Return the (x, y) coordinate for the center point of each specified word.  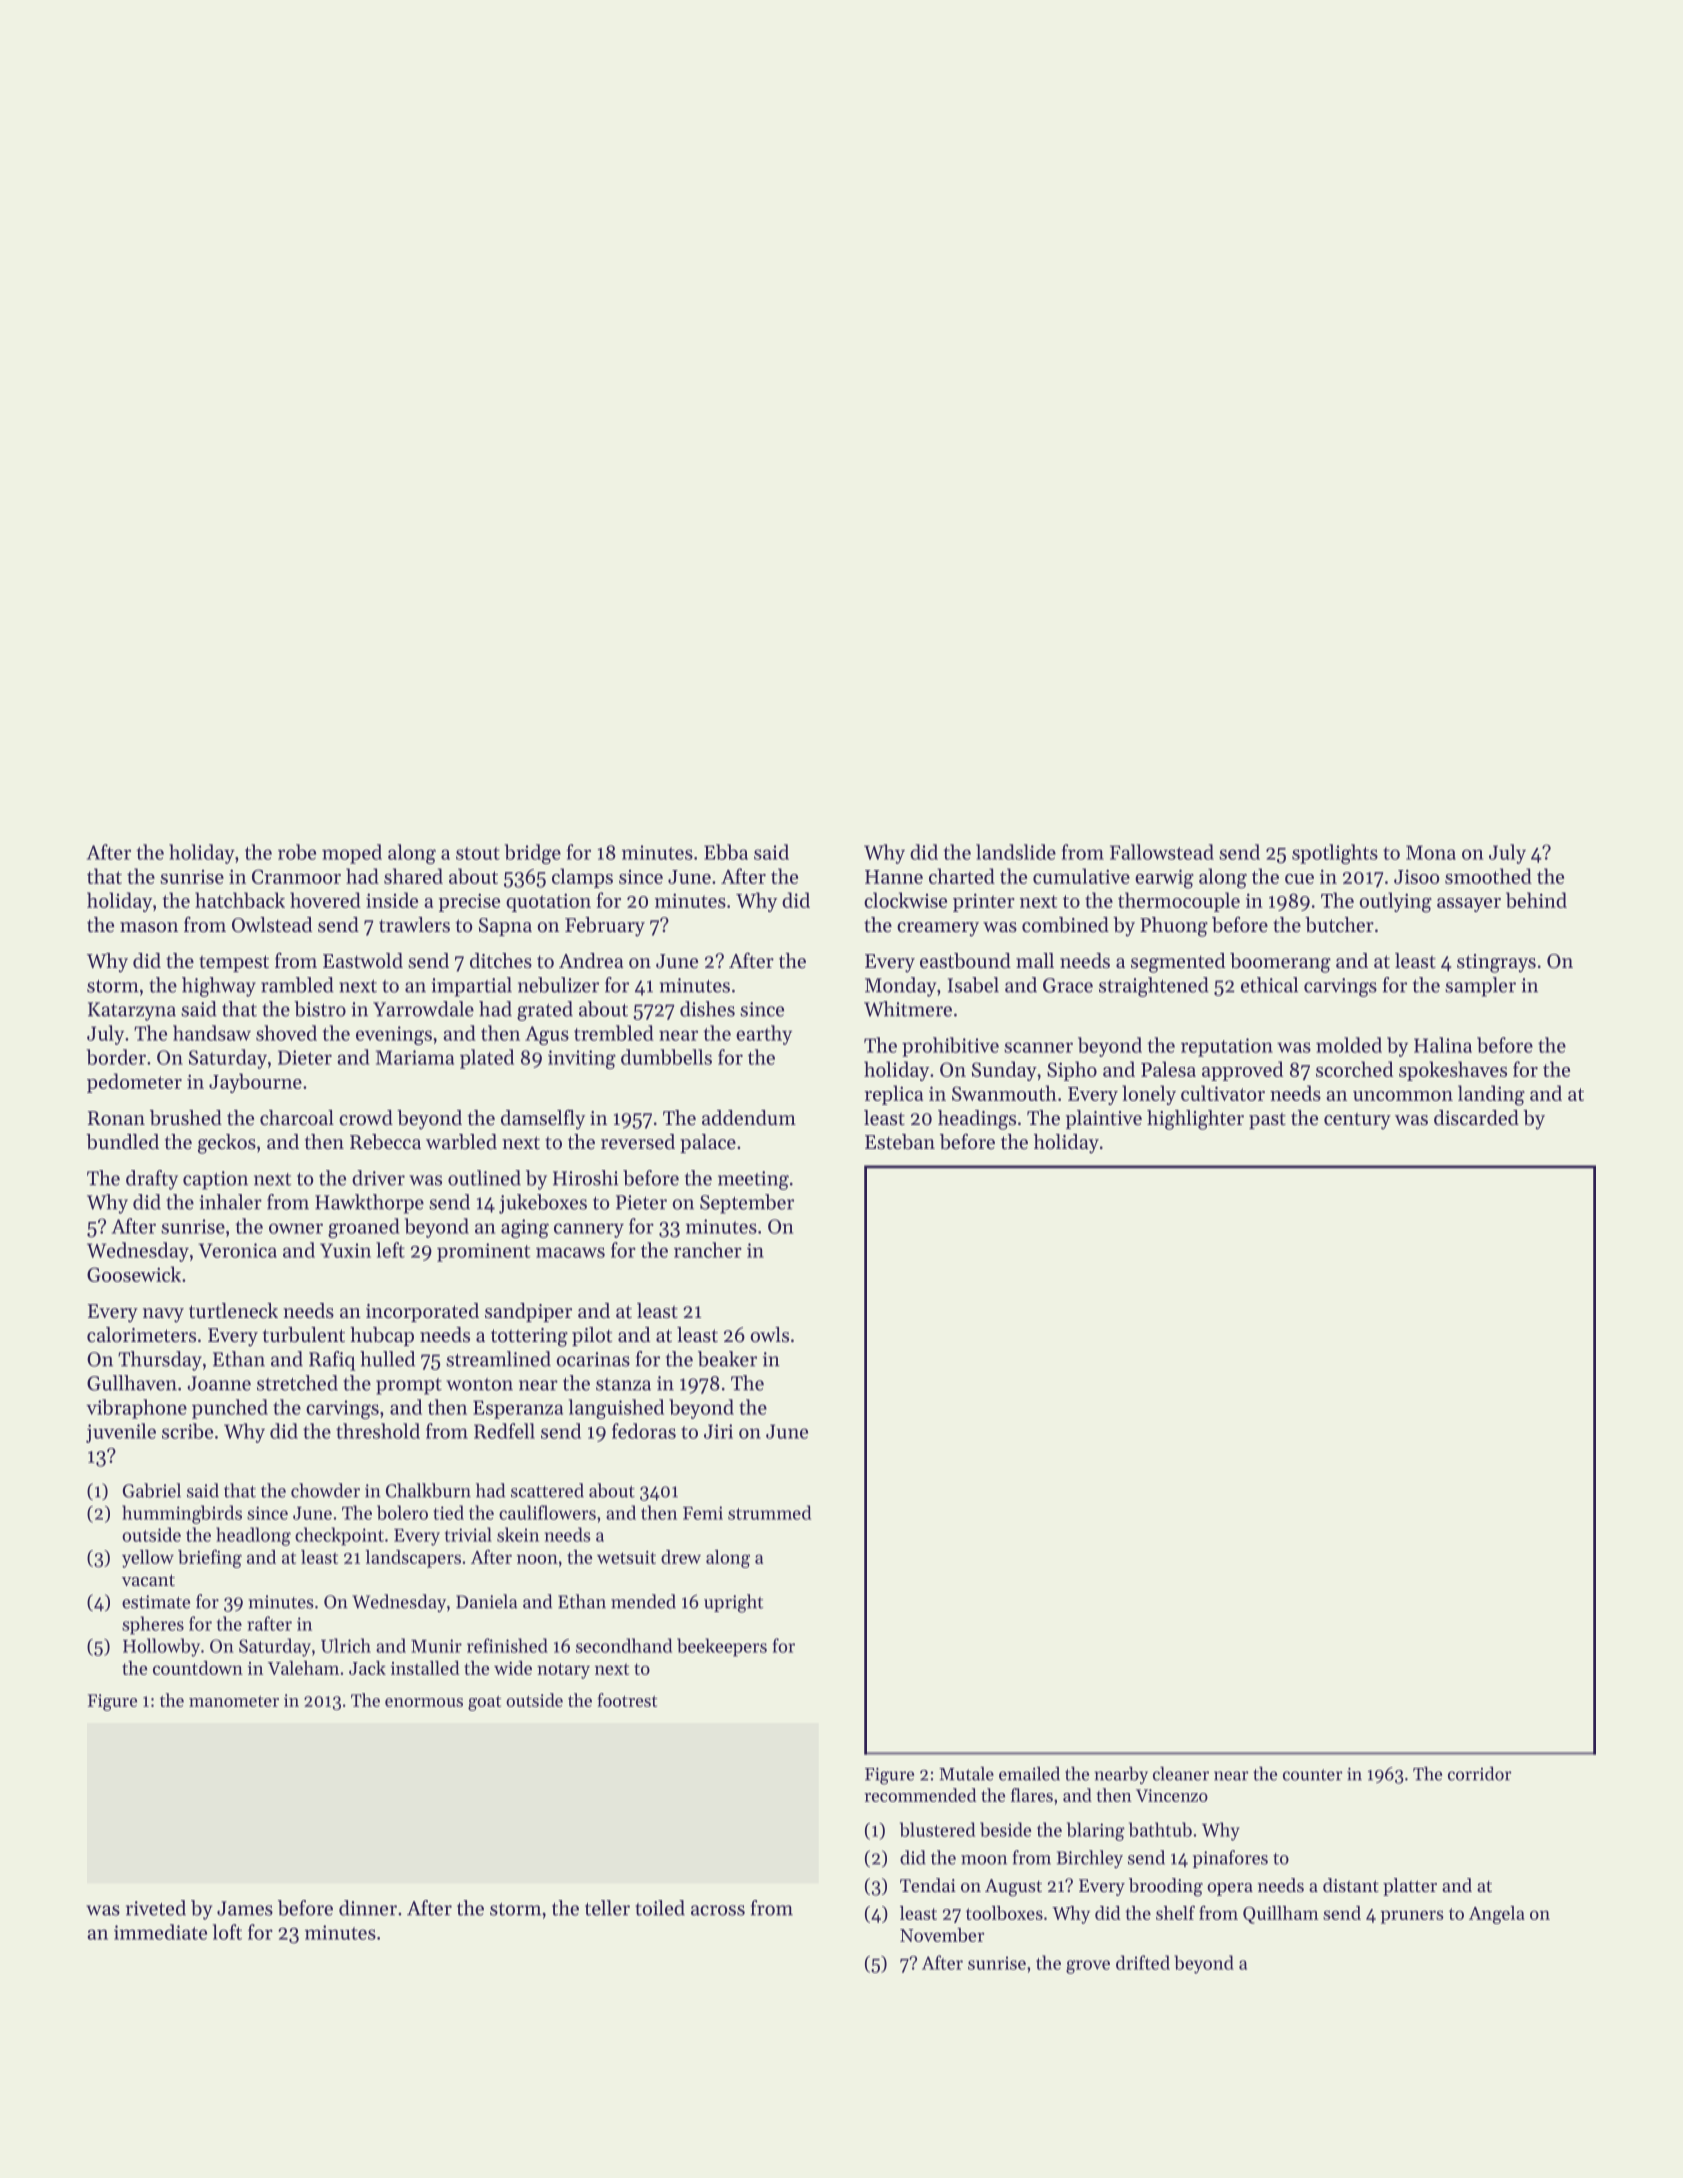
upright (733, 1603)
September (747, 1204)
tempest (234, 963)
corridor (1480, 1774)
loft (227, 1932)
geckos (227, 1144)
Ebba (726, 852)
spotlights (1335, 854)
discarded (1476, 1118)
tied (448, 1512)
